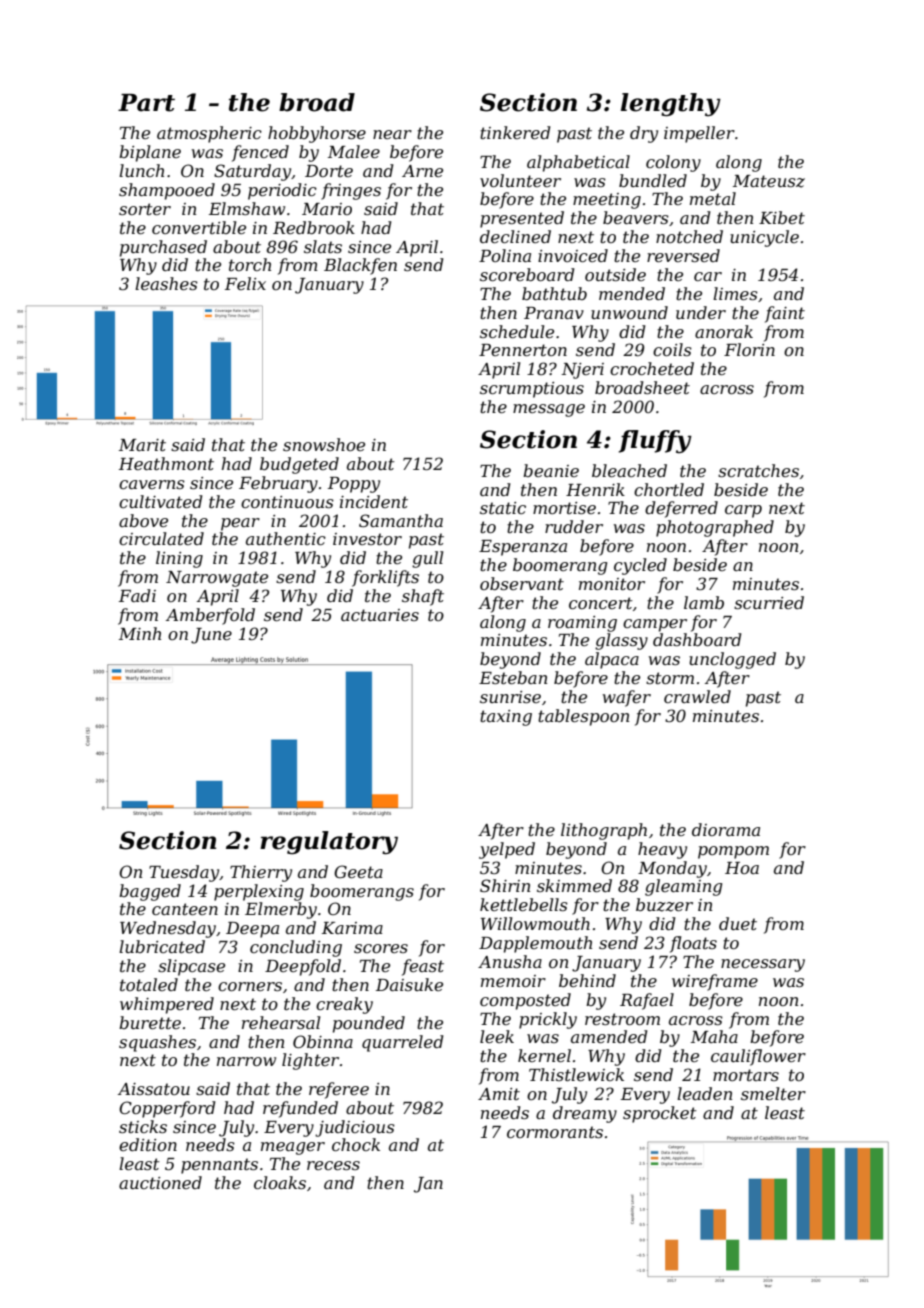  What do you see at coordinates (704, 602) in the screenshot?
I see `lamb` at bounding box center [704, 602].
